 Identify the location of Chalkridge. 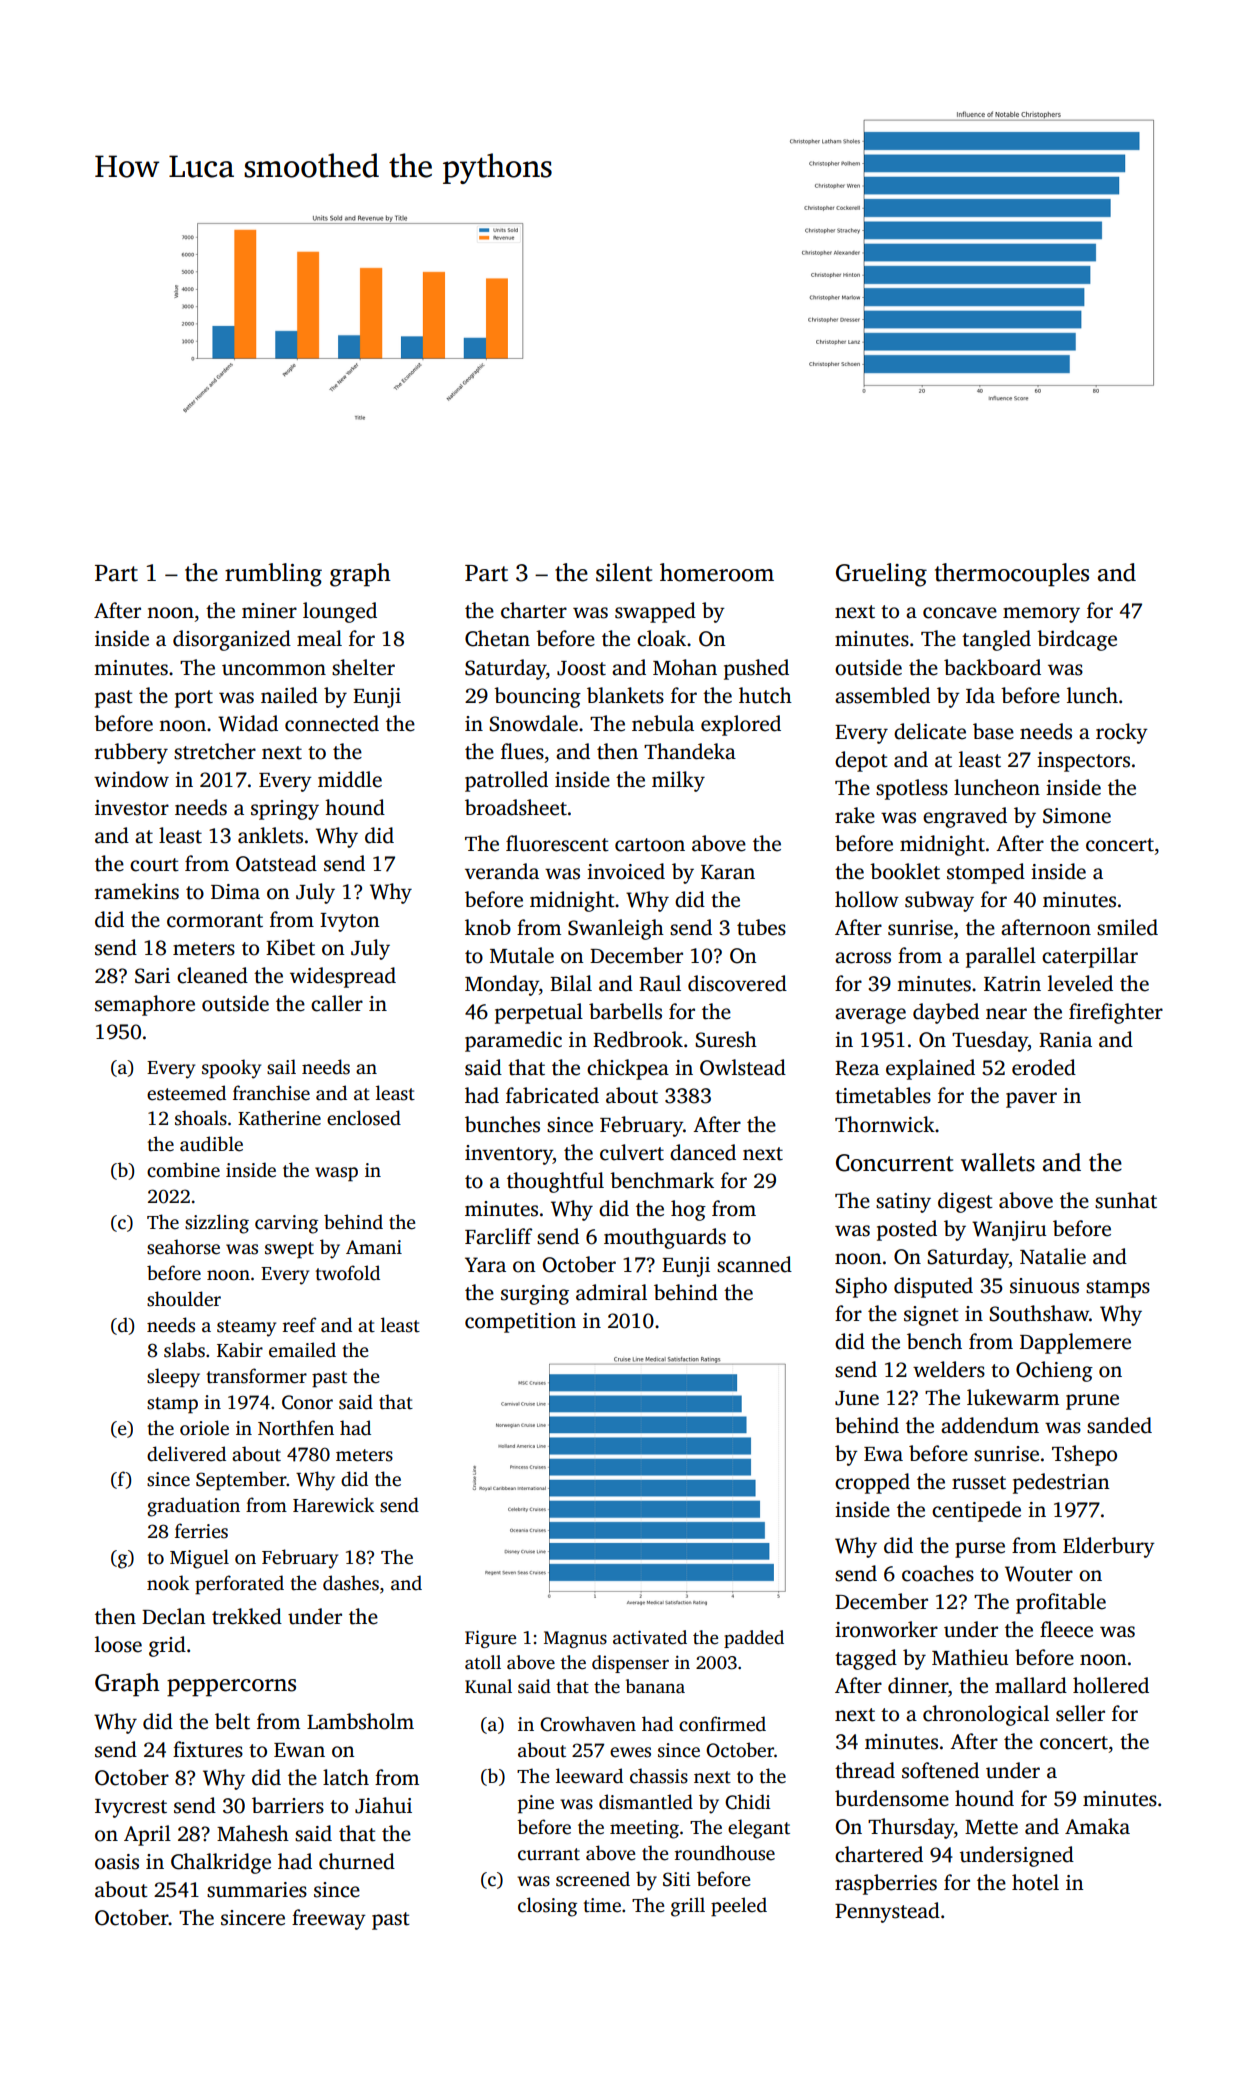
(221, 1863).
